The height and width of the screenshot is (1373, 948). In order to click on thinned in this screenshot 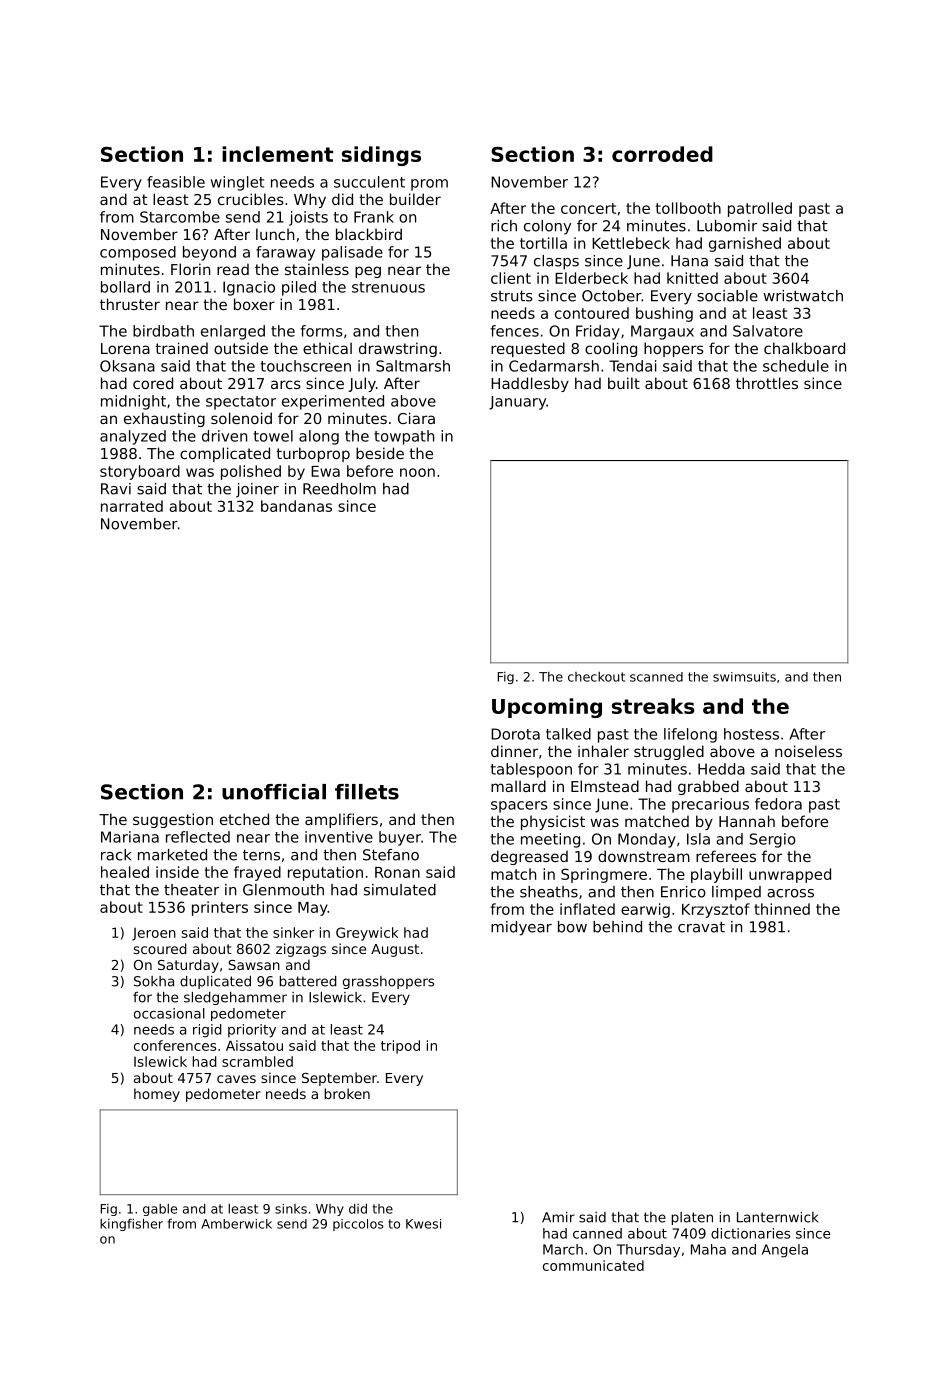, I will do `click(782, 909)`.
